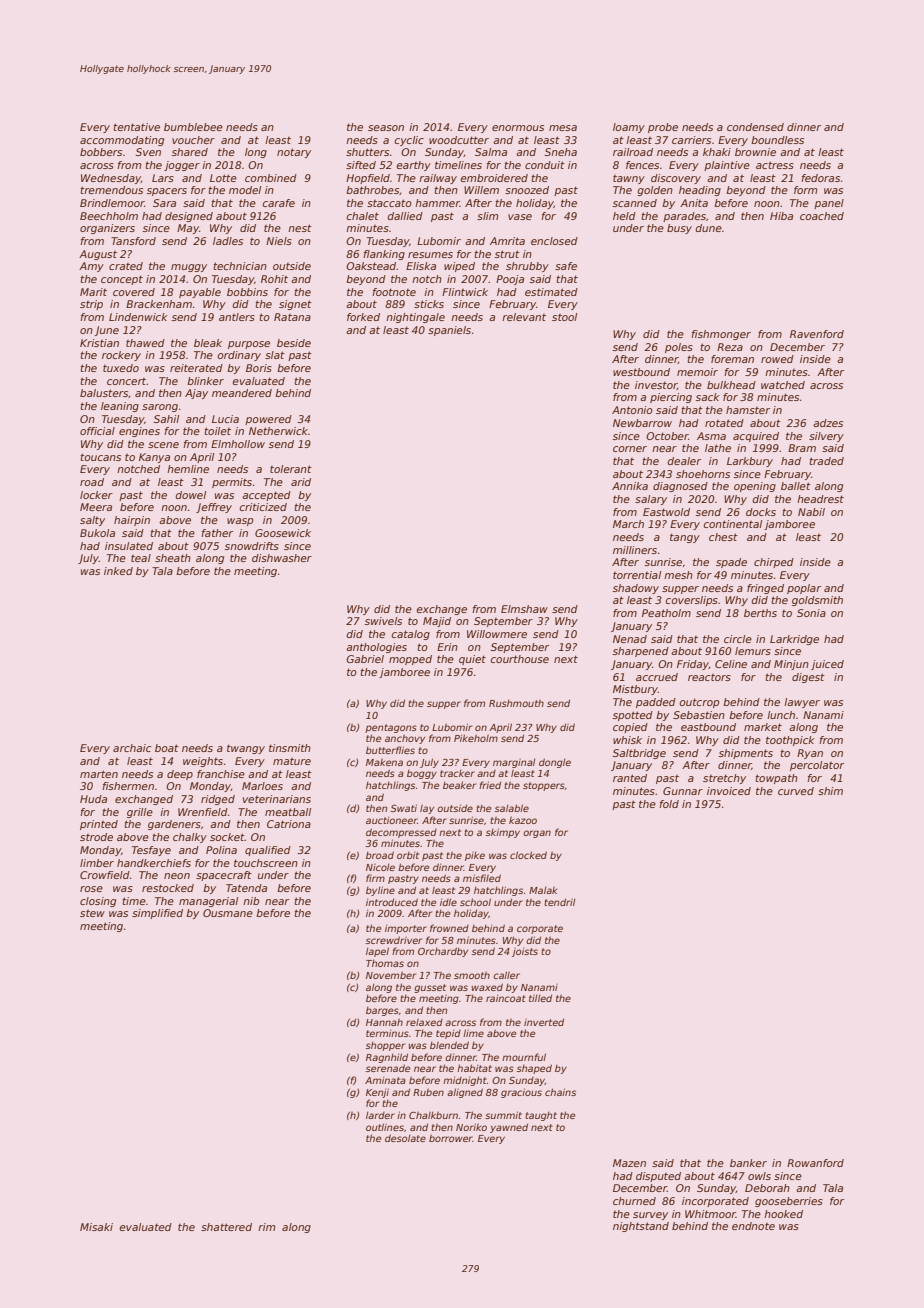  What do you see at coordinates (724, 423) in the screenshot?
I see `rotated` at bounding box center [724, 423].
